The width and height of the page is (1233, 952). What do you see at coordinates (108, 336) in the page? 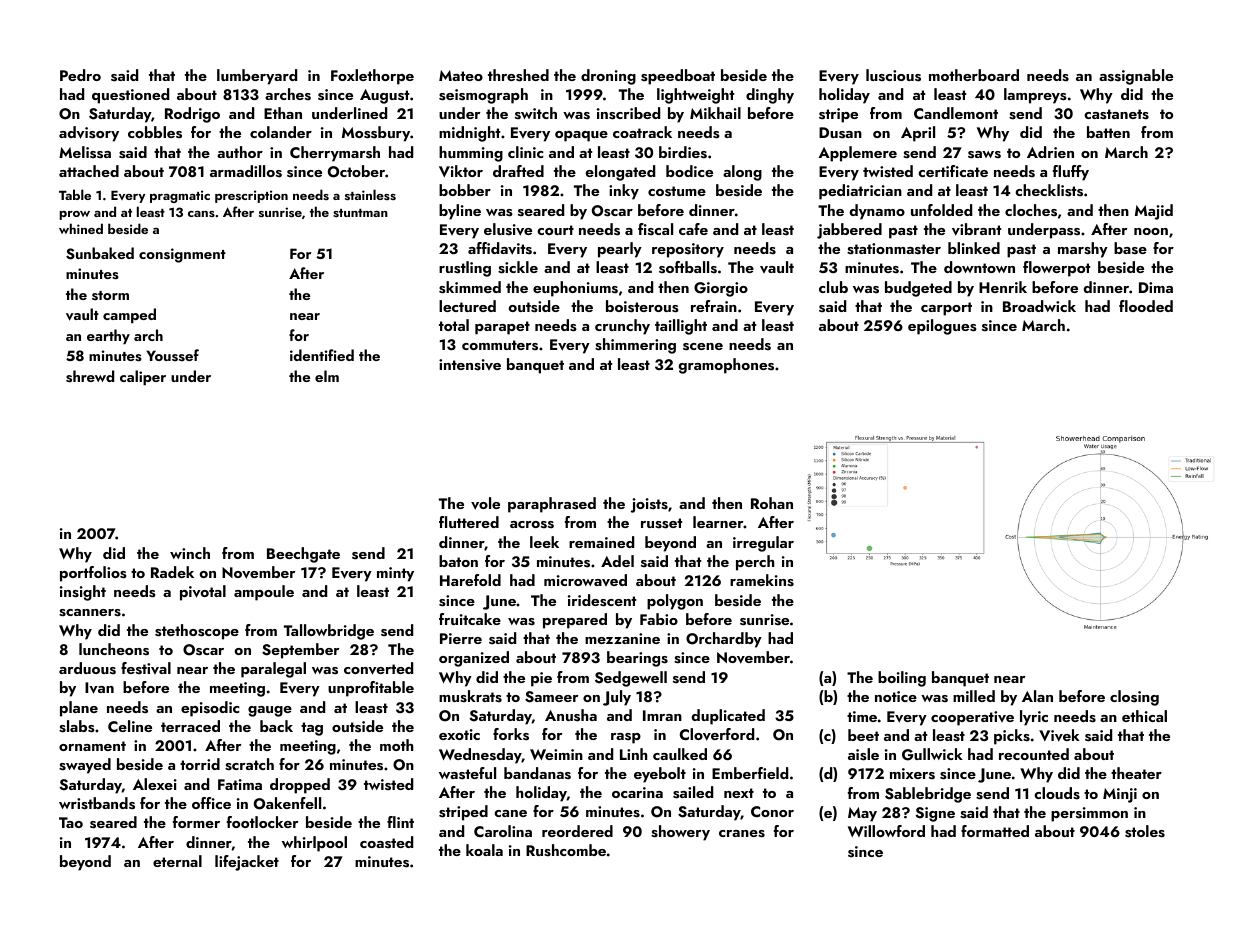
I see `earthy` at bounding box center [108, 336].
